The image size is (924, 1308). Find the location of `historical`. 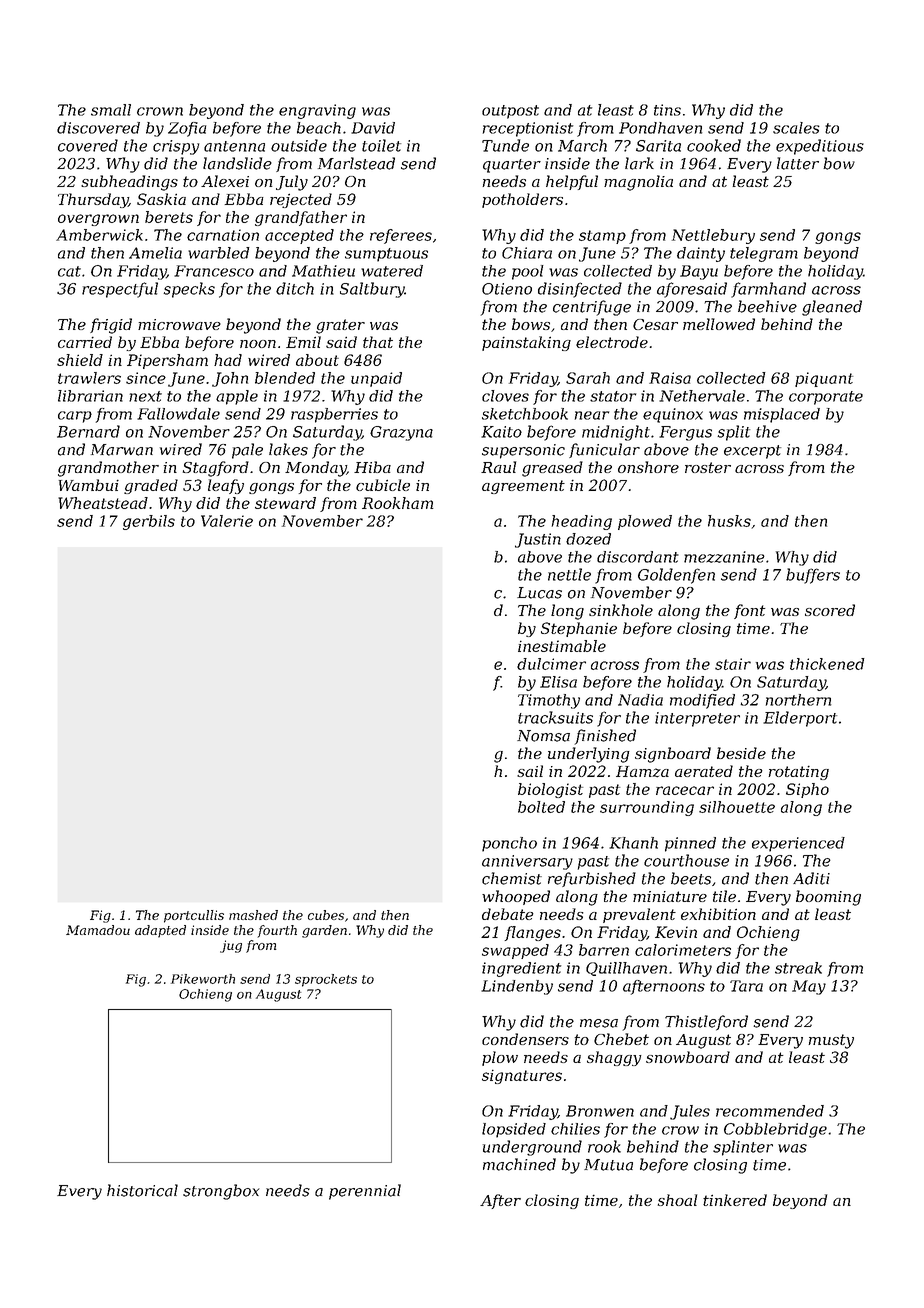

historical is located at coordinates (142, 1190).
